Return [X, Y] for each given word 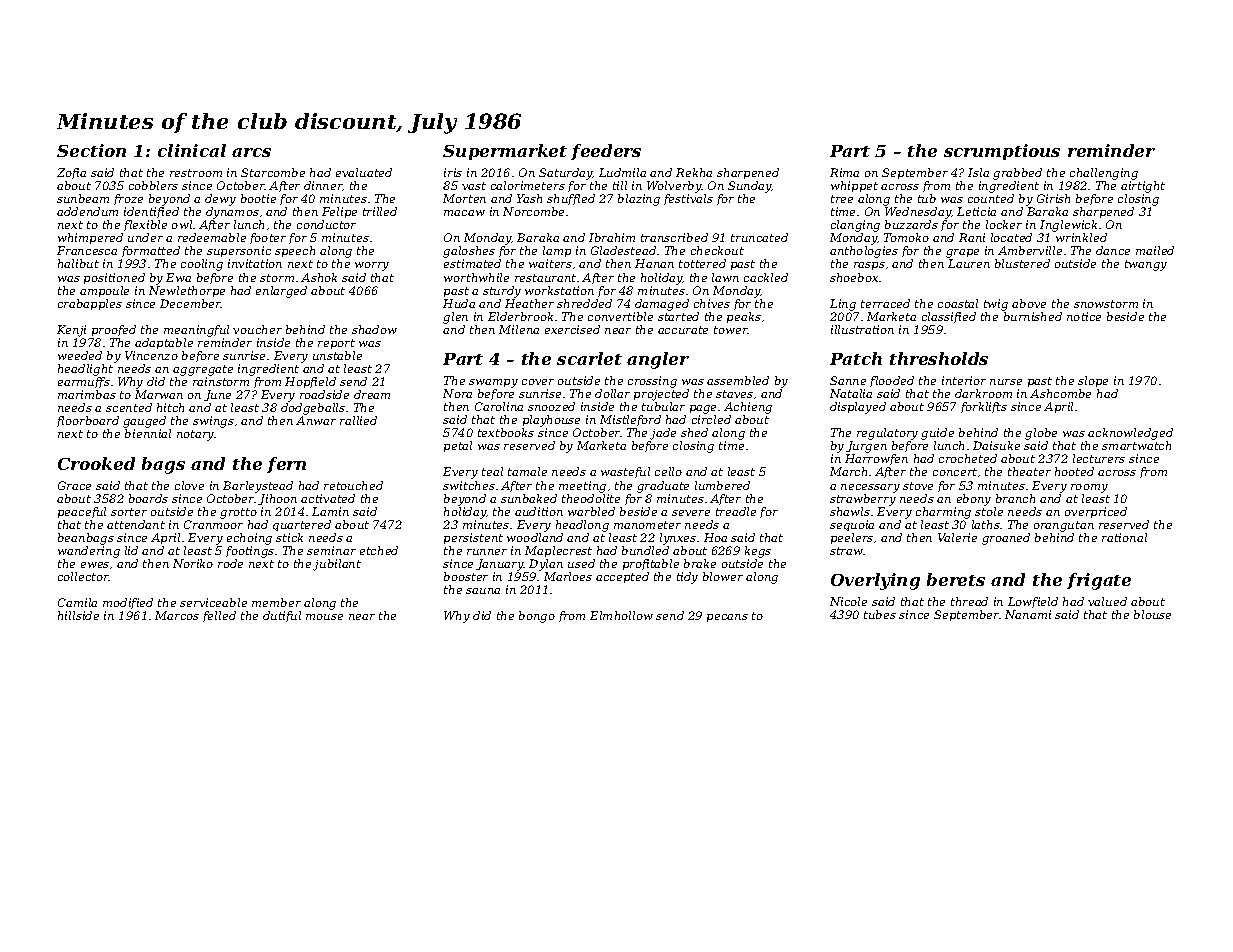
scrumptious [1002, 152]
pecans [727, 618]
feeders [606, 152]
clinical [192, 150]
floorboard [88, 421]
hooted [1074, 471]
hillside [78, 615]
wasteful [625, 472]
